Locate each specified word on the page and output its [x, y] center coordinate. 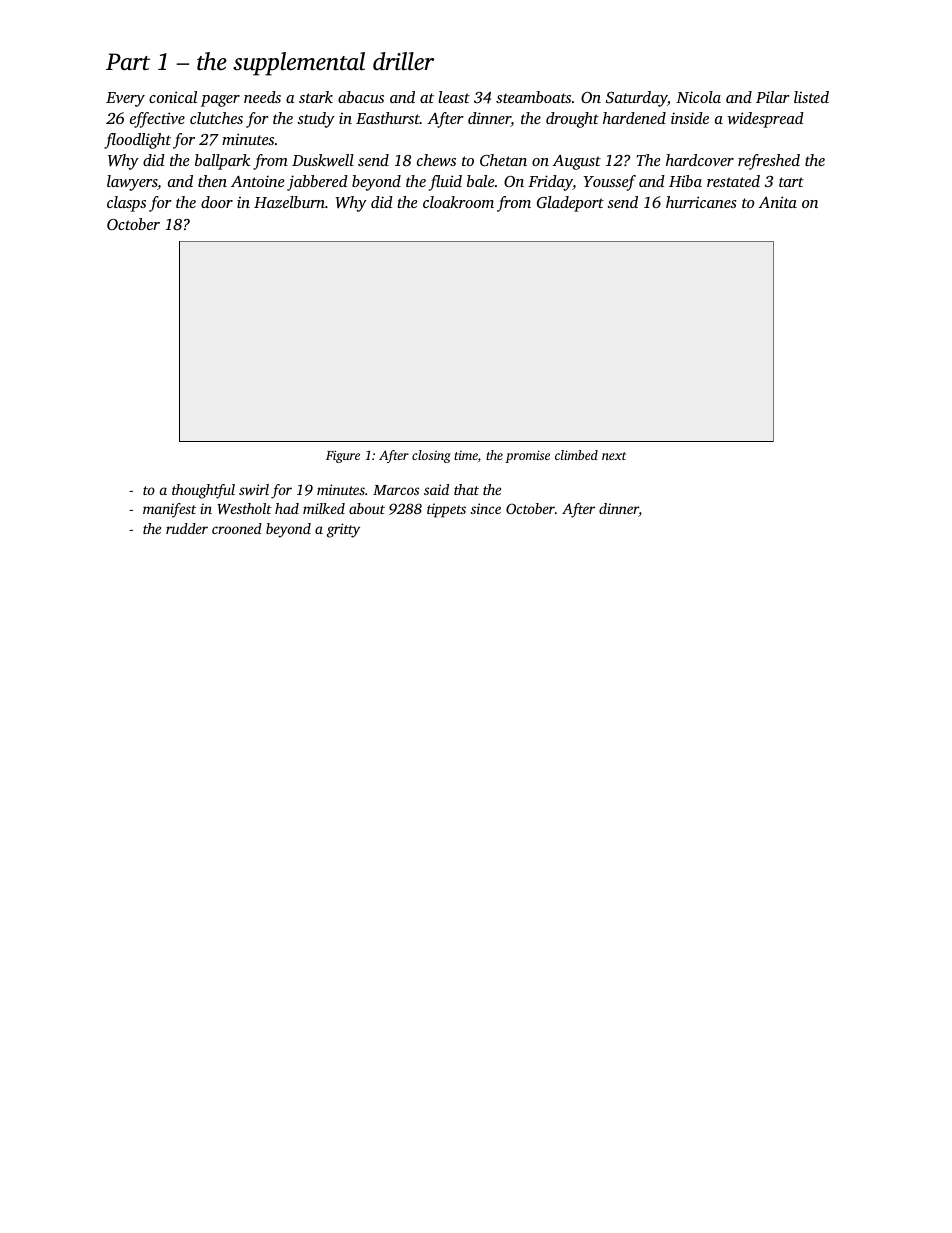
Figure [343, 456]
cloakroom [458, 202]
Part [128, 62]
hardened [634, 118]
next [614, 456]
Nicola [698, 97]
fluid [445, 183]
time [466, 455]
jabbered [317, 183]
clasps [126, 204]
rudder [187, 528]
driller [403, 61]
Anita [777, 202]
